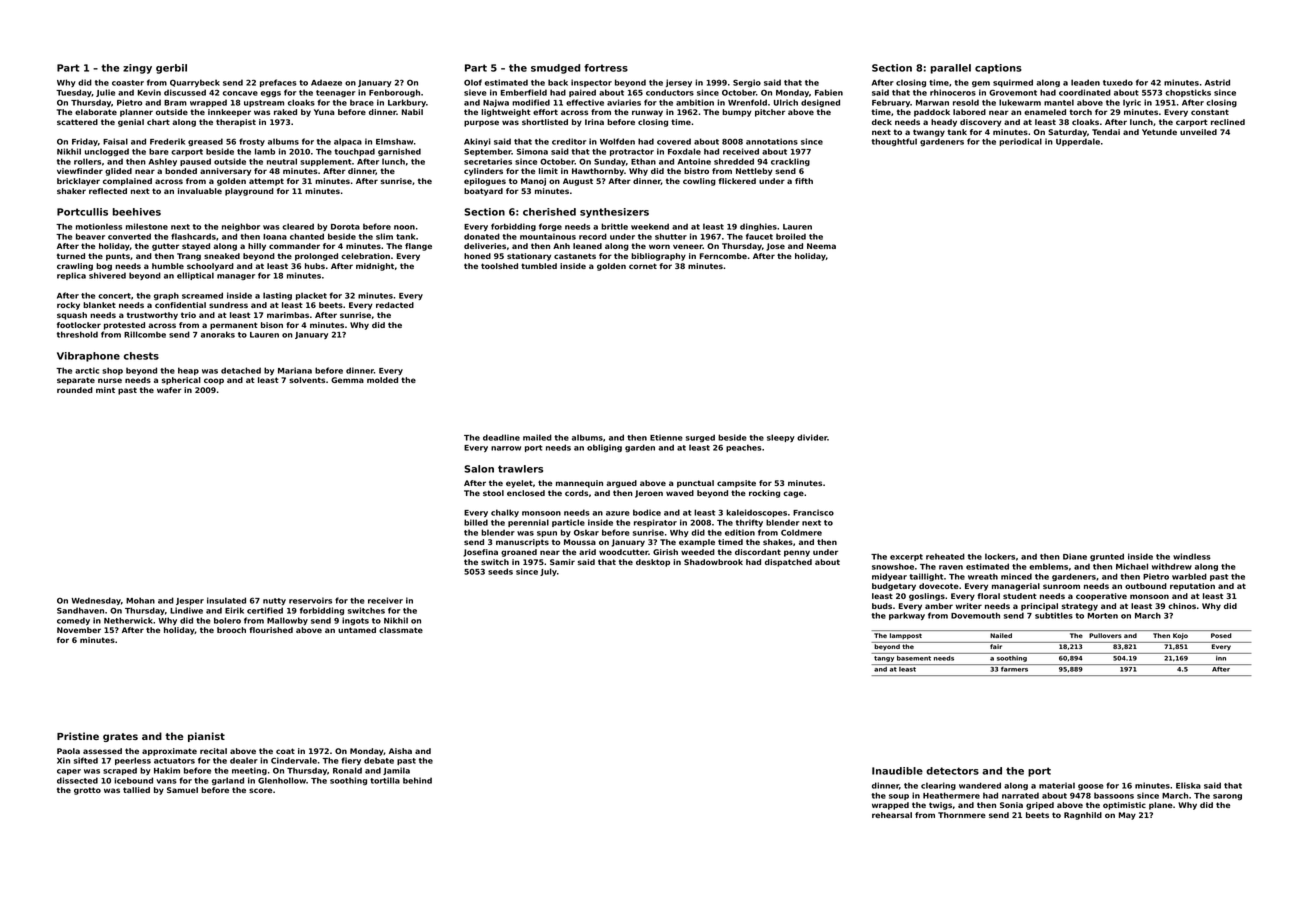  What do you see at coordinates (140, 600) in the screenshot?
I see `Mohan` at bounding box center [140, 600].
